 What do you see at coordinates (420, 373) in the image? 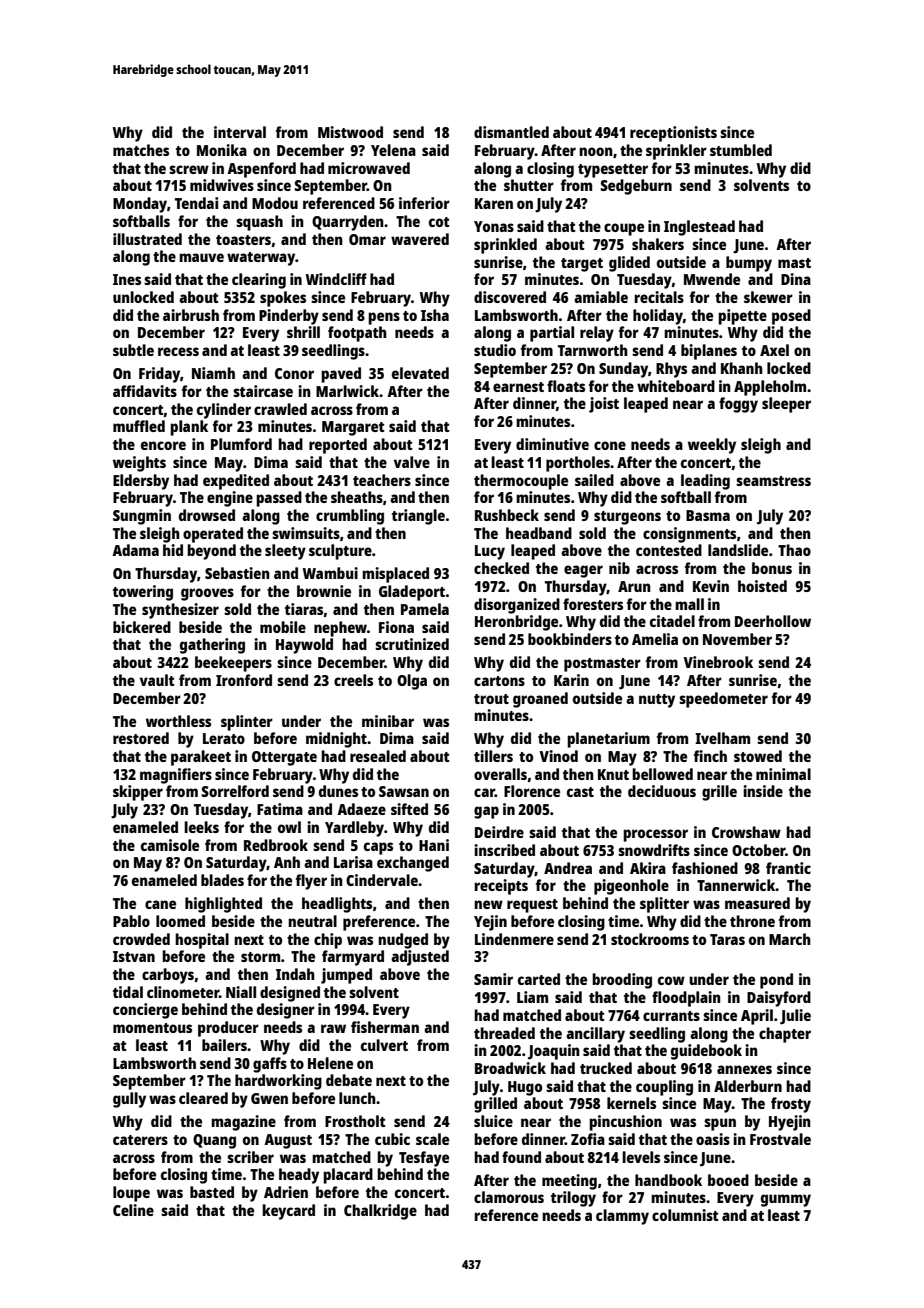
I see `elevated` at bounding box center [420, 373].
